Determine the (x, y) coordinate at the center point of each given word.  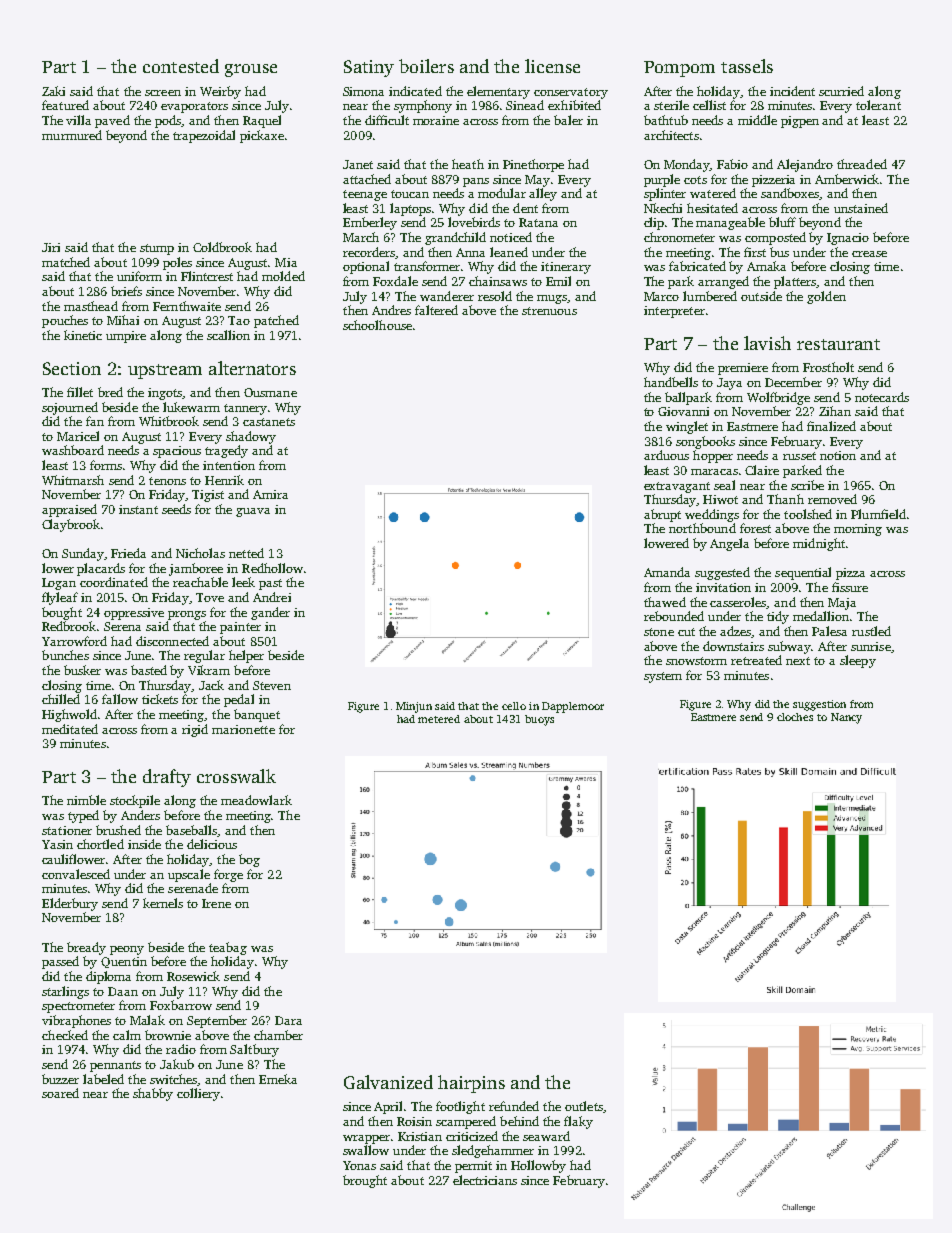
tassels (747, 66)
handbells (671, 382)
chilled (61, 699)
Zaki (53, 91)
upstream (165, 371)
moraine (436, 120)
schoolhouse (377, 325)
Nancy (846, 718)
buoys (539, 720)
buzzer (60, 1079)
